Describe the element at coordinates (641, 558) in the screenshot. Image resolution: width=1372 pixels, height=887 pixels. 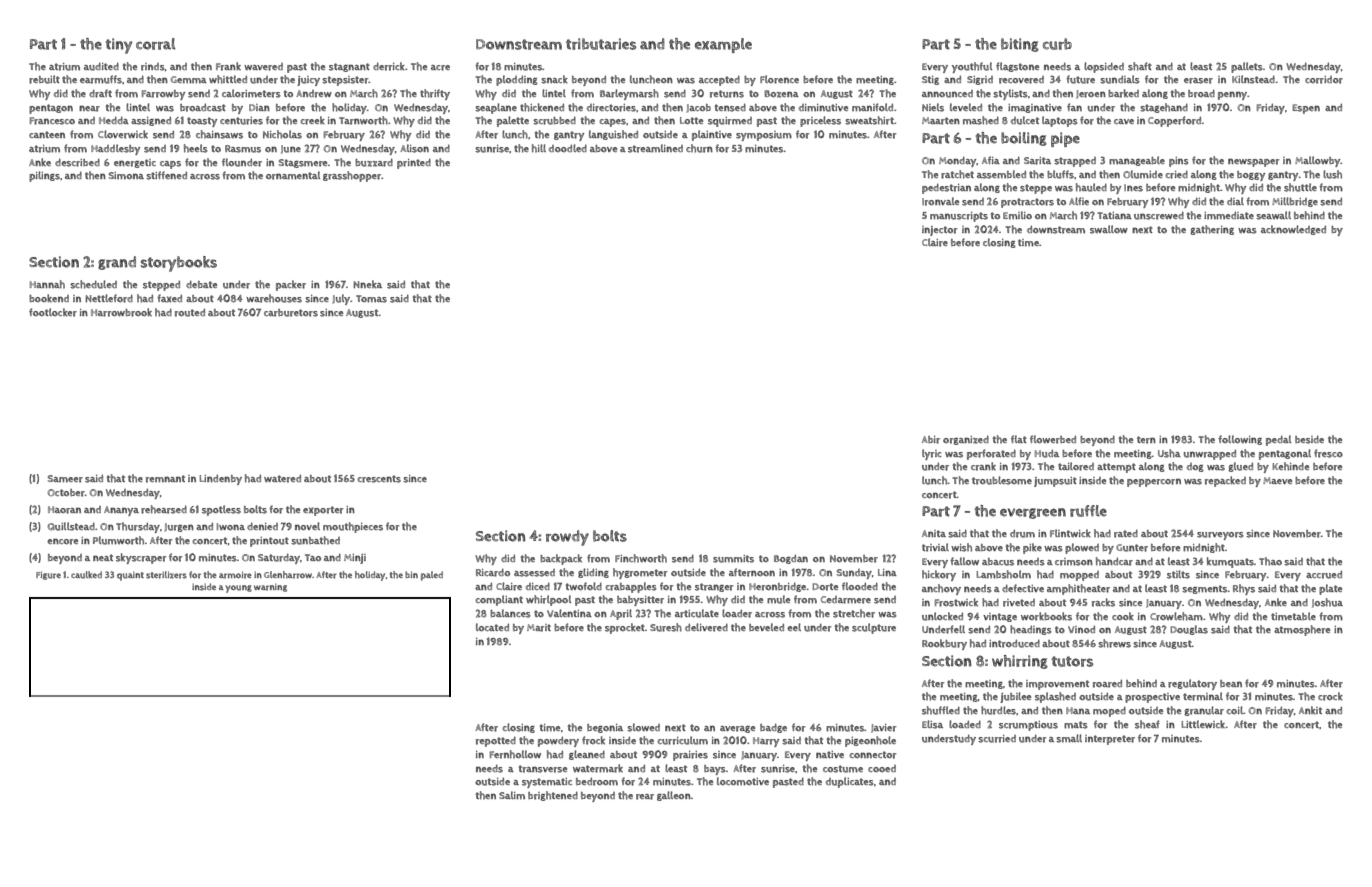
I see `Finchworth` at that location.
